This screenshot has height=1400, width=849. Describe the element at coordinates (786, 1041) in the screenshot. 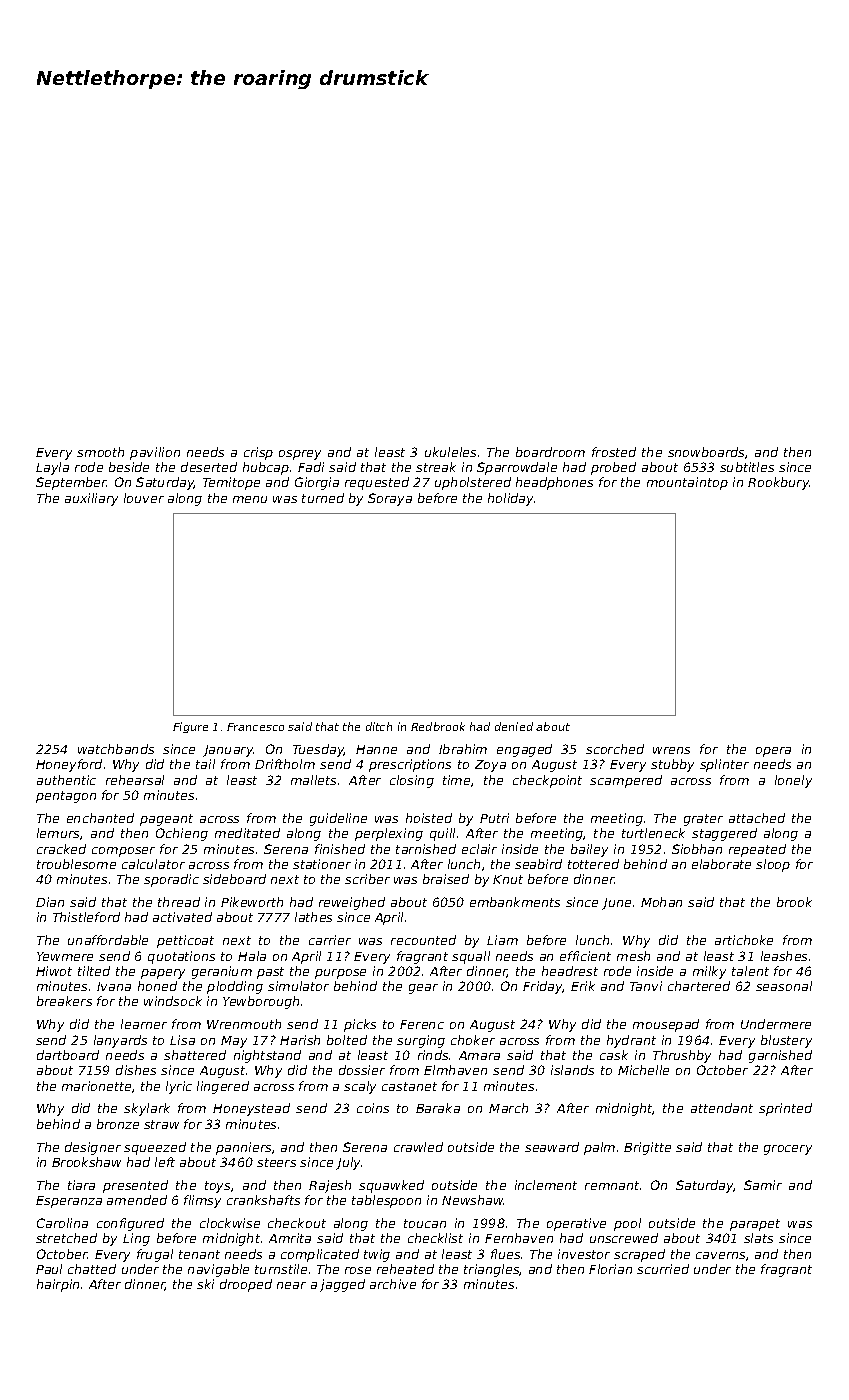

I see `blustery` at that location.
